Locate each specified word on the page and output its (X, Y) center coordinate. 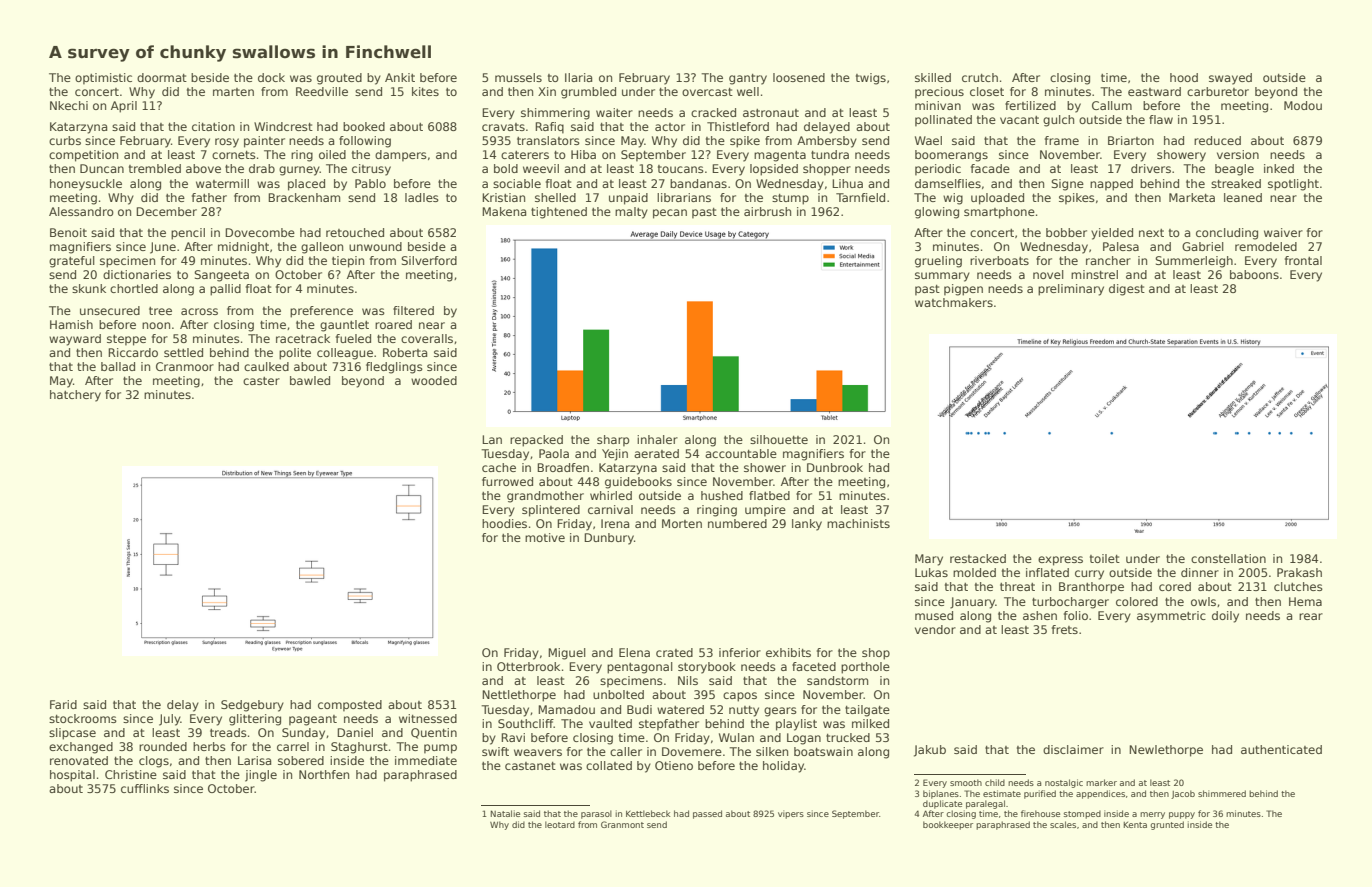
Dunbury (609, 539)
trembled (155, 168)
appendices (1100, 794)
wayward (75, 340)
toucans (681, 169)
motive (545, 537)
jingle (261, 776)
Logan (804, 739)
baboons (1254, 274)
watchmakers (954, 302)
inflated (1047, 572)
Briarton (1131, 140)
